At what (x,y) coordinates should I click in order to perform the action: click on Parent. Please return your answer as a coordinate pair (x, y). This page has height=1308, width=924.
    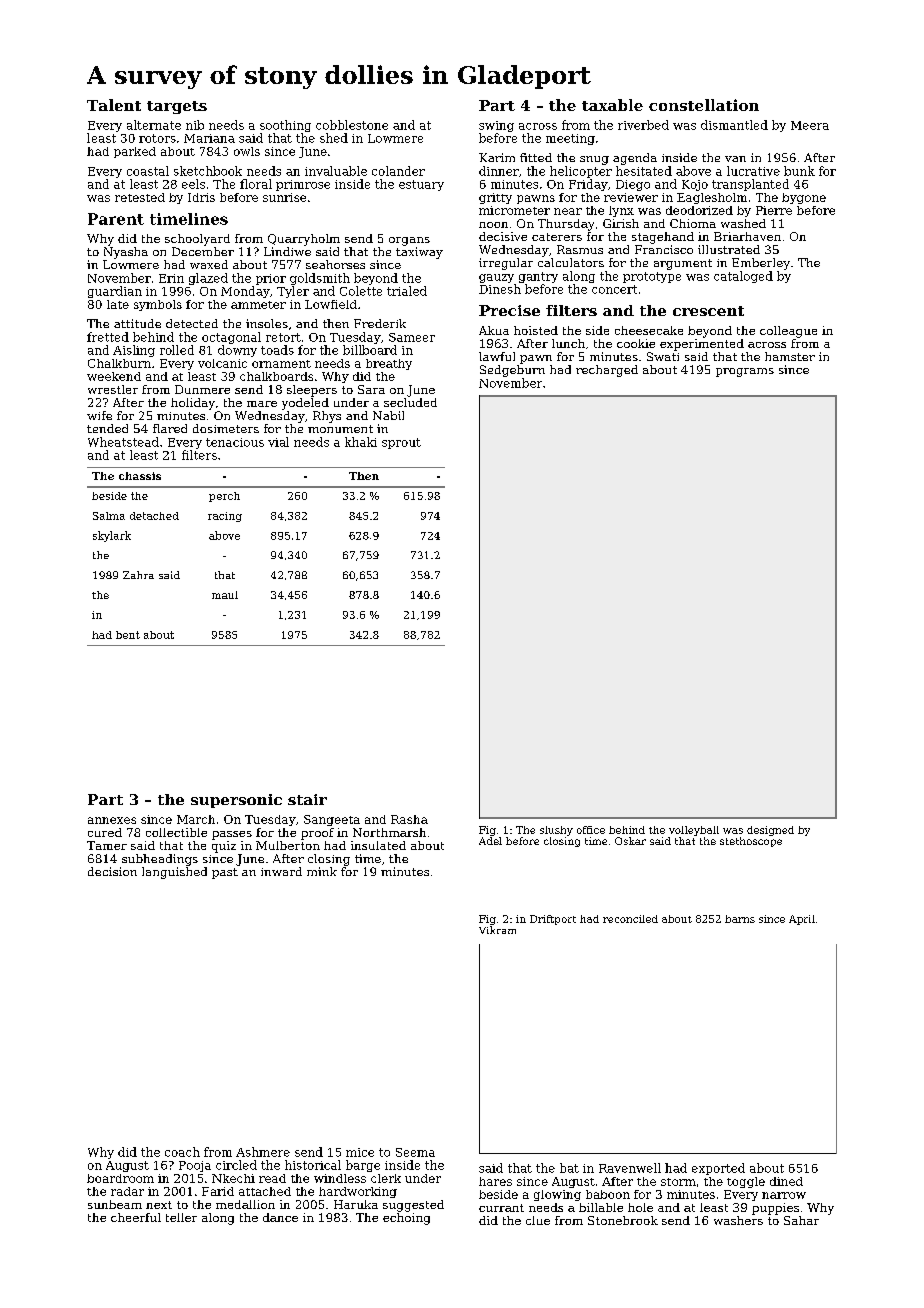
    Looking at the image, I should click on (116, 219).
